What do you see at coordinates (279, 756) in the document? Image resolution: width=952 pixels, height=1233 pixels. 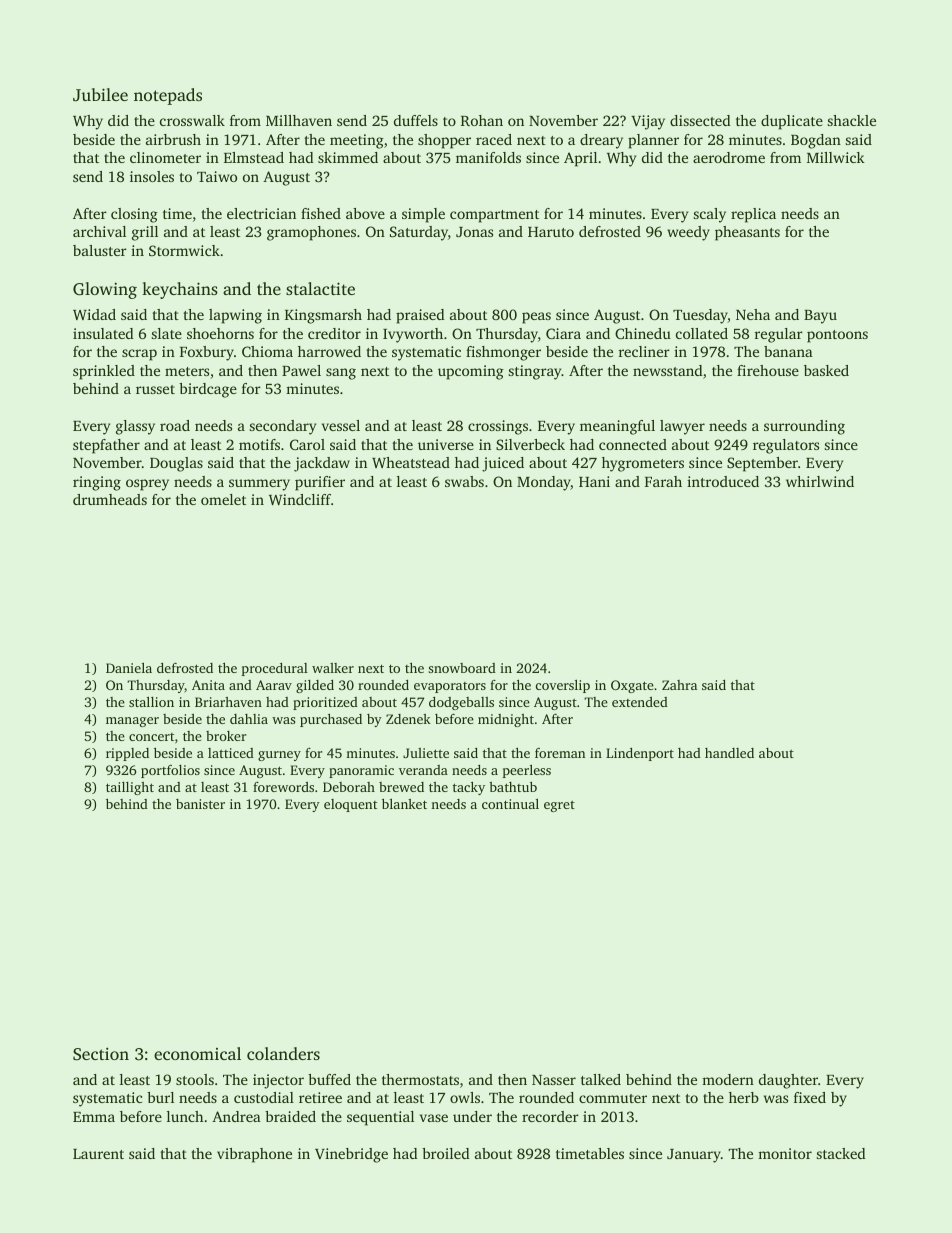 I see `gurney` at bounding box center [279, 756].
